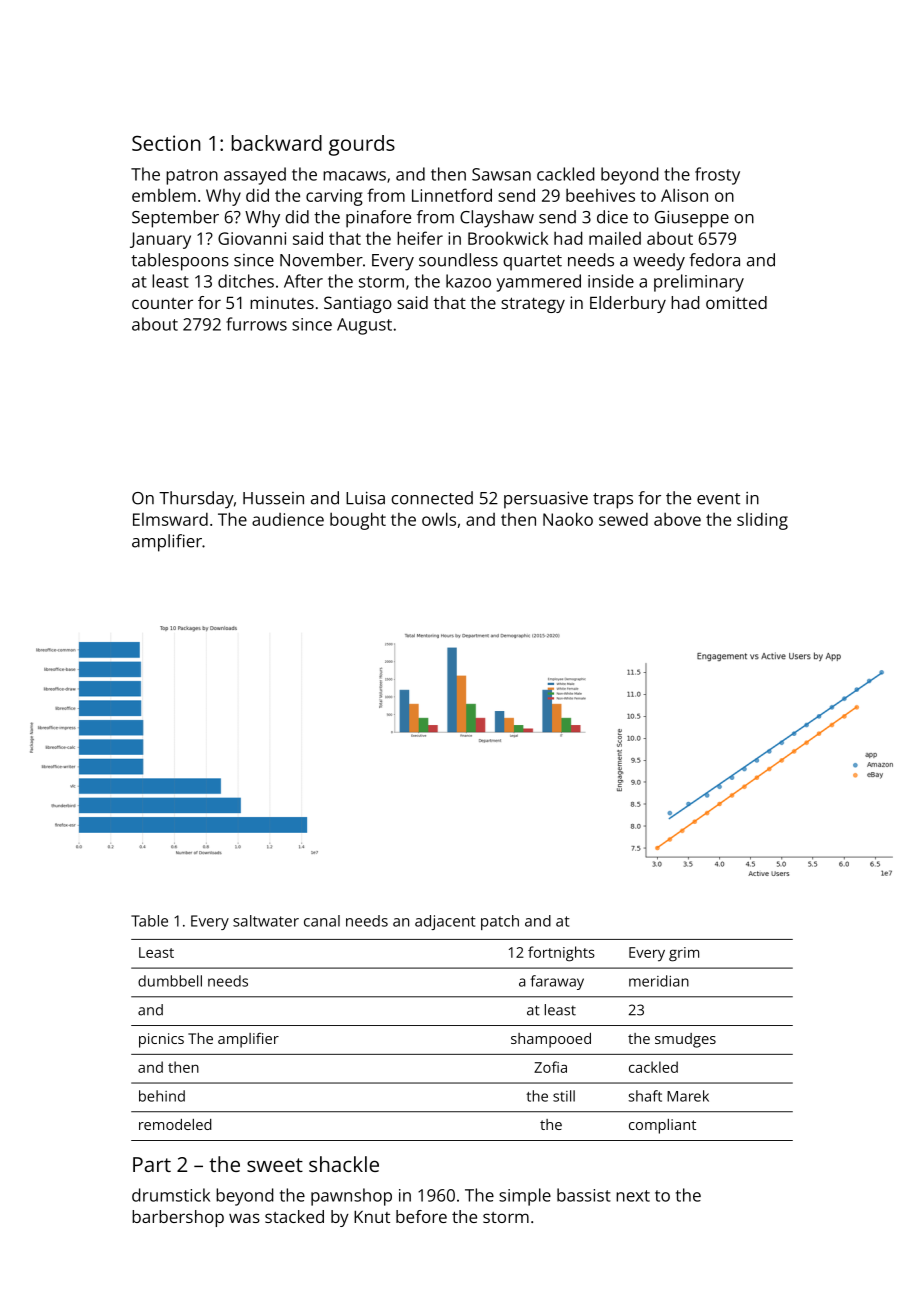 The image size is (924, 1314). What do you see at coordinates (170, 519) in the page?
I see `Elmsward` at bounding box center [170, 519].
